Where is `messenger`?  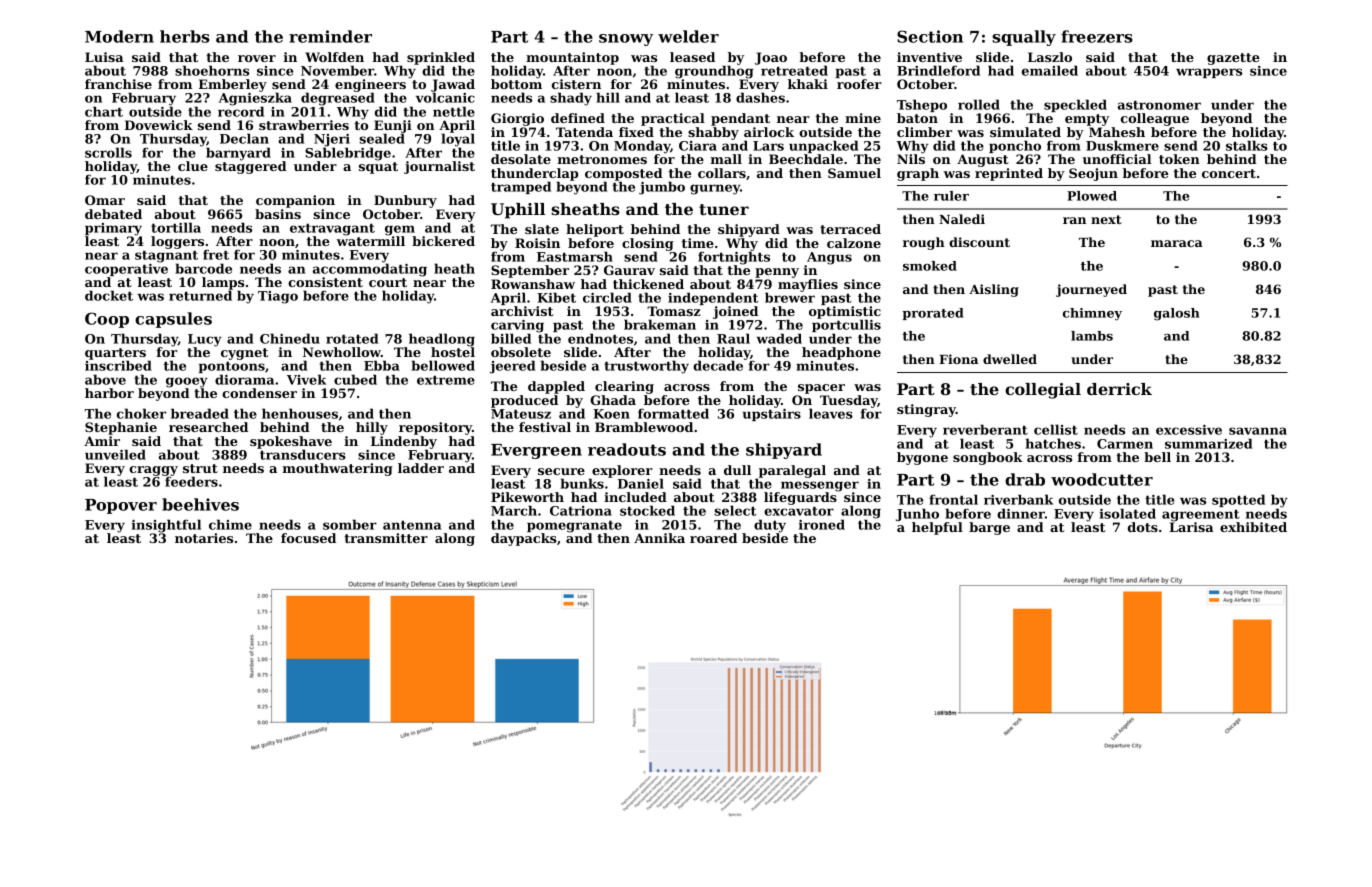 messenger is located at coordinates (820, 486).
